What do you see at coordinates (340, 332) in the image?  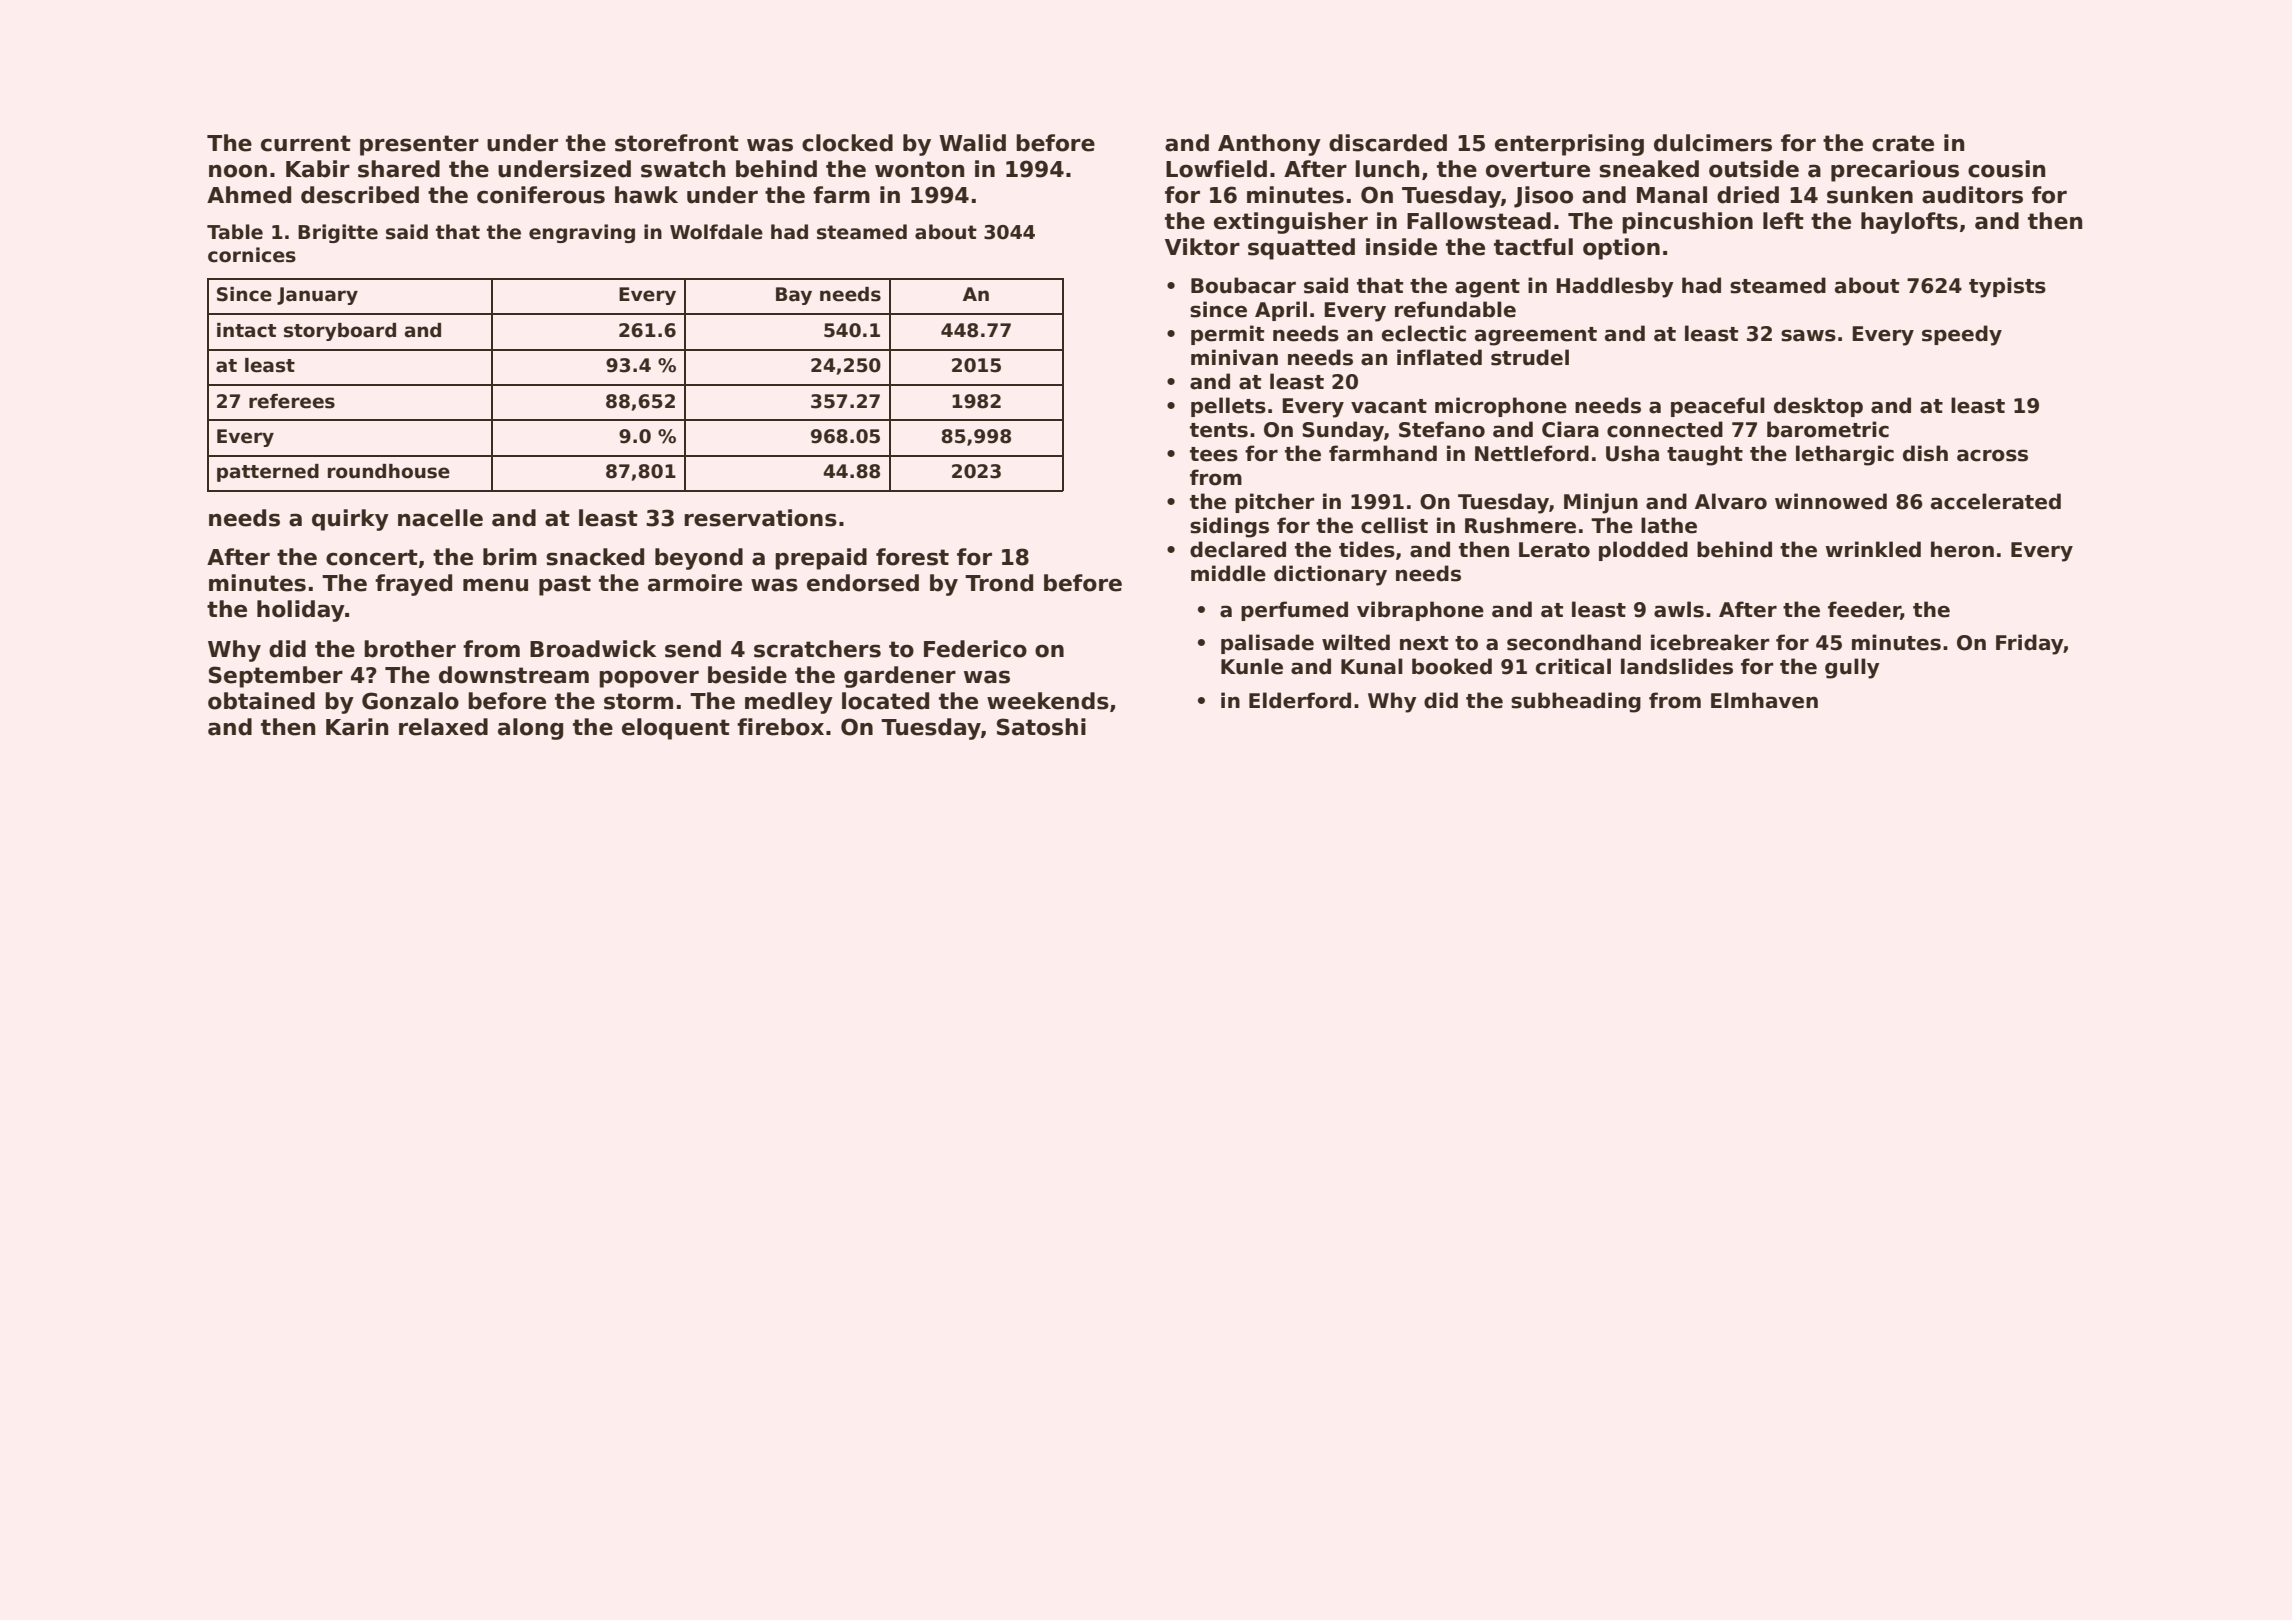 I see `storyboard` at bounding box center [340, 332].
